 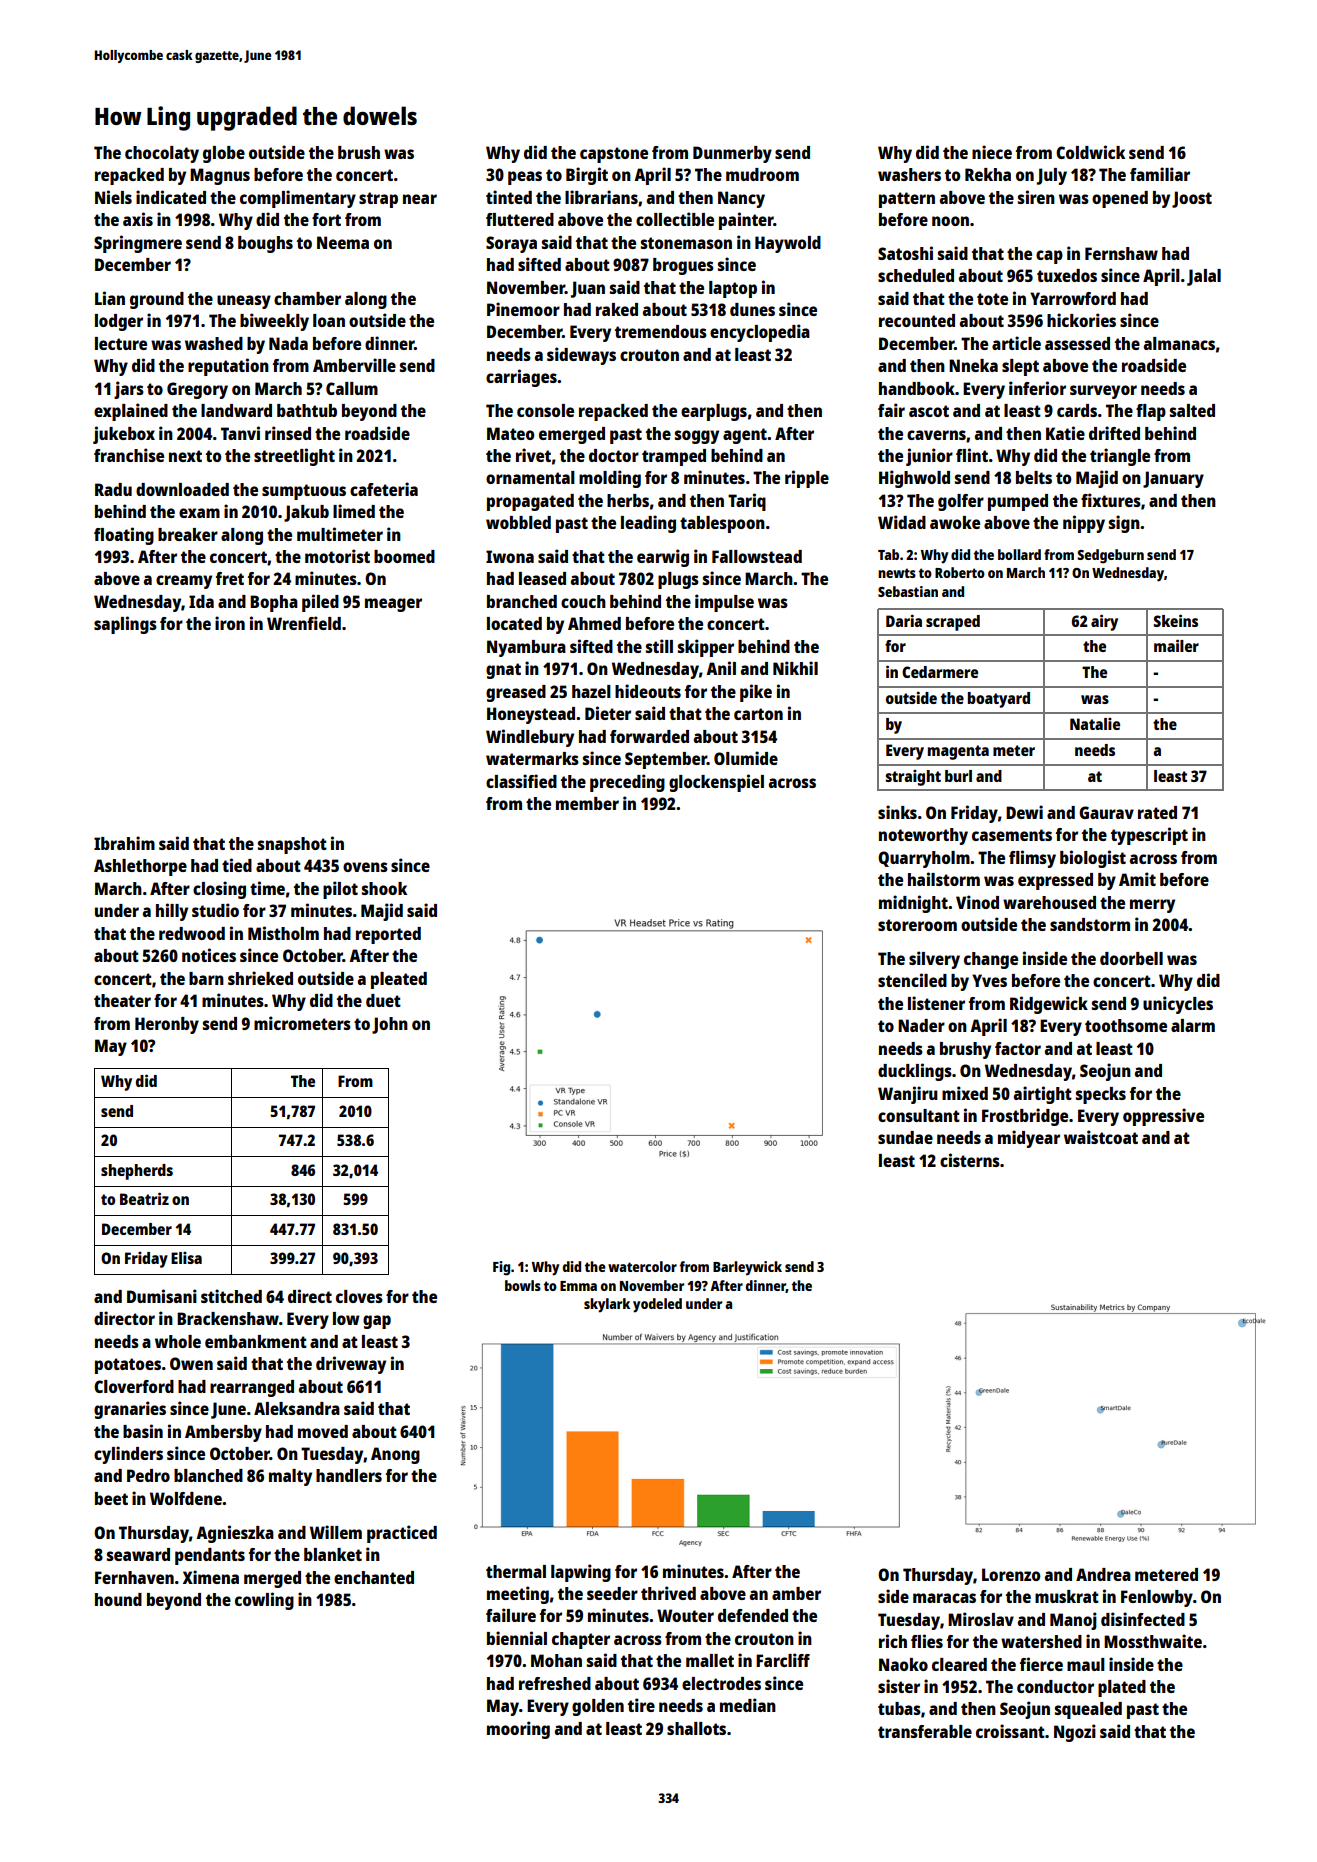 What do you see at coordinates (732, 154) in the image?
I see `Dunmerby` at bounding box center [732, 154].
